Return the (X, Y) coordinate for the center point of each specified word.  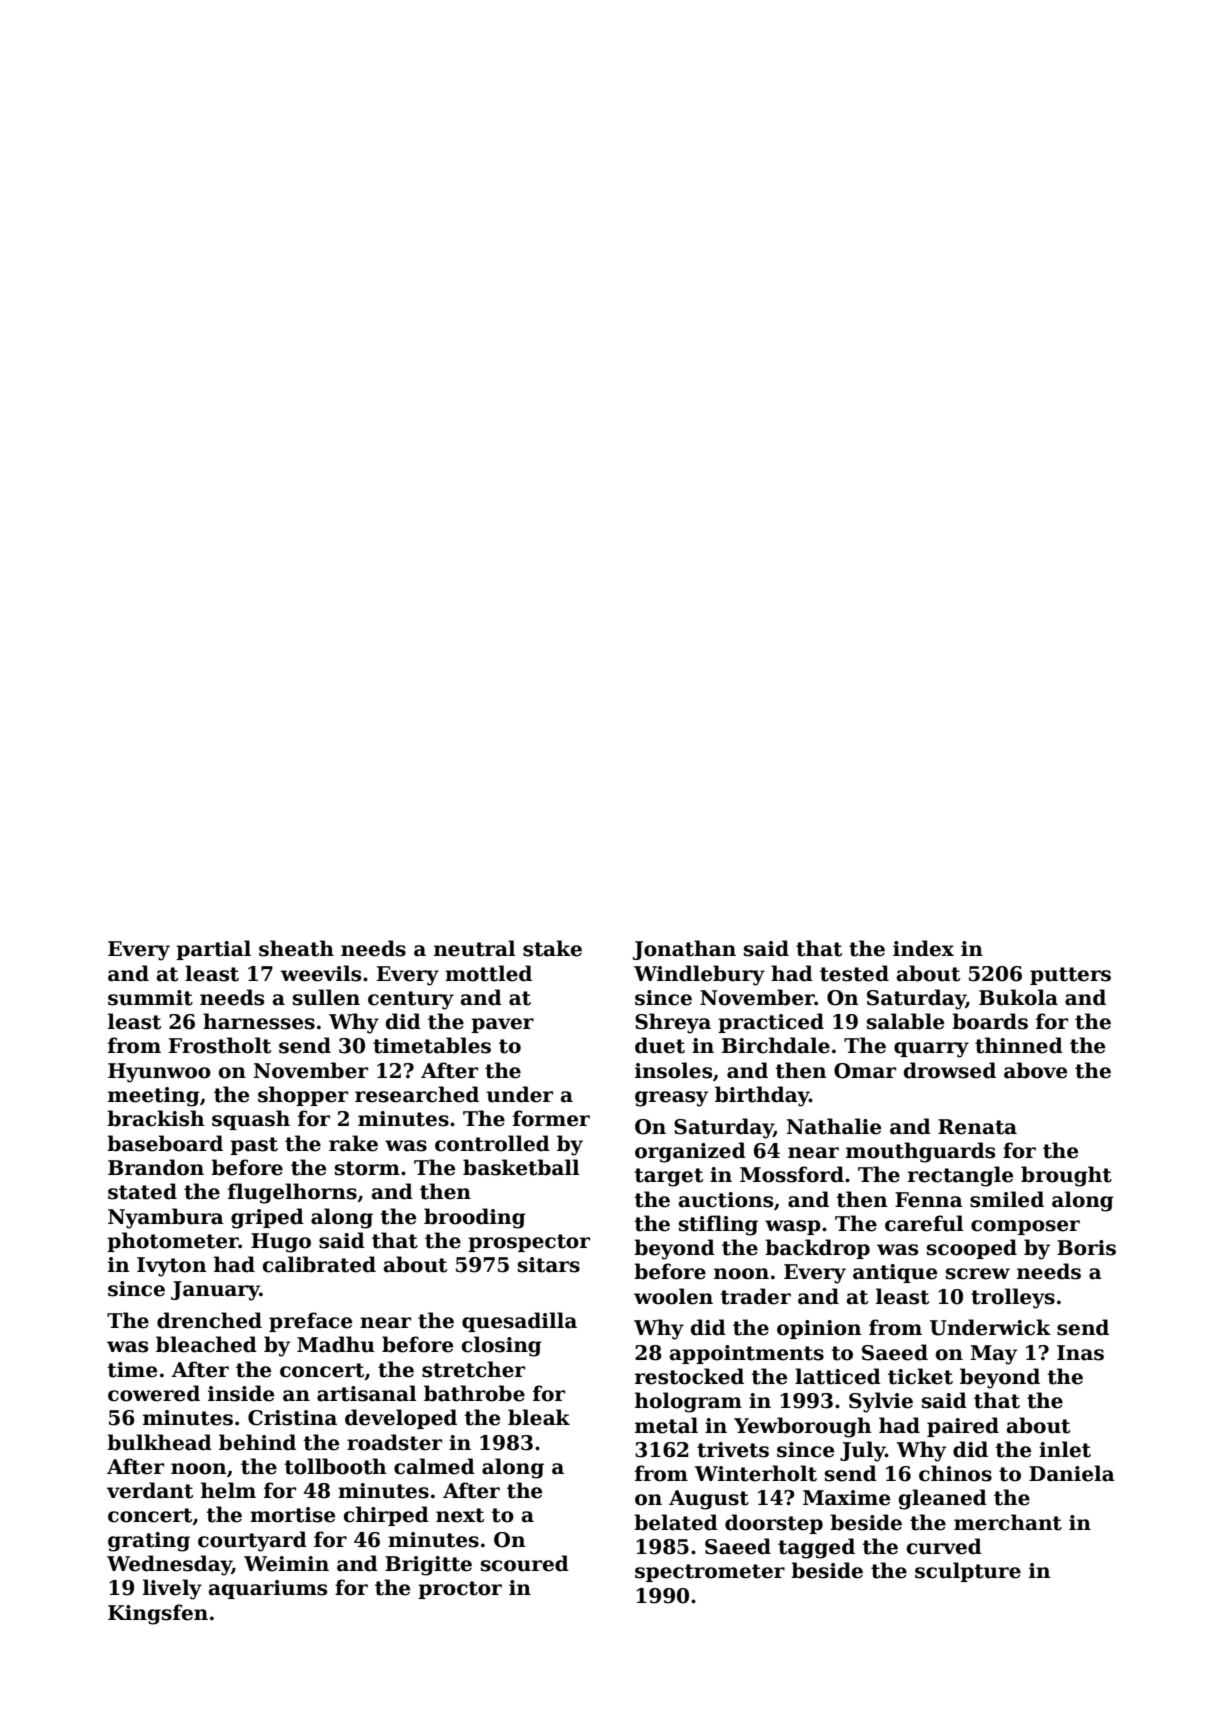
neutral (474, 948)
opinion (819, 1329)
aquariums (268, 1589)
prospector (529, 1243)
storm (367, 1168)
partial (213, 950)
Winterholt (756, 1473)
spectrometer (710, 1573)
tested (854, 973)
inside (241, 1393)
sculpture (968, 1572)
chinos (955, 1473)
